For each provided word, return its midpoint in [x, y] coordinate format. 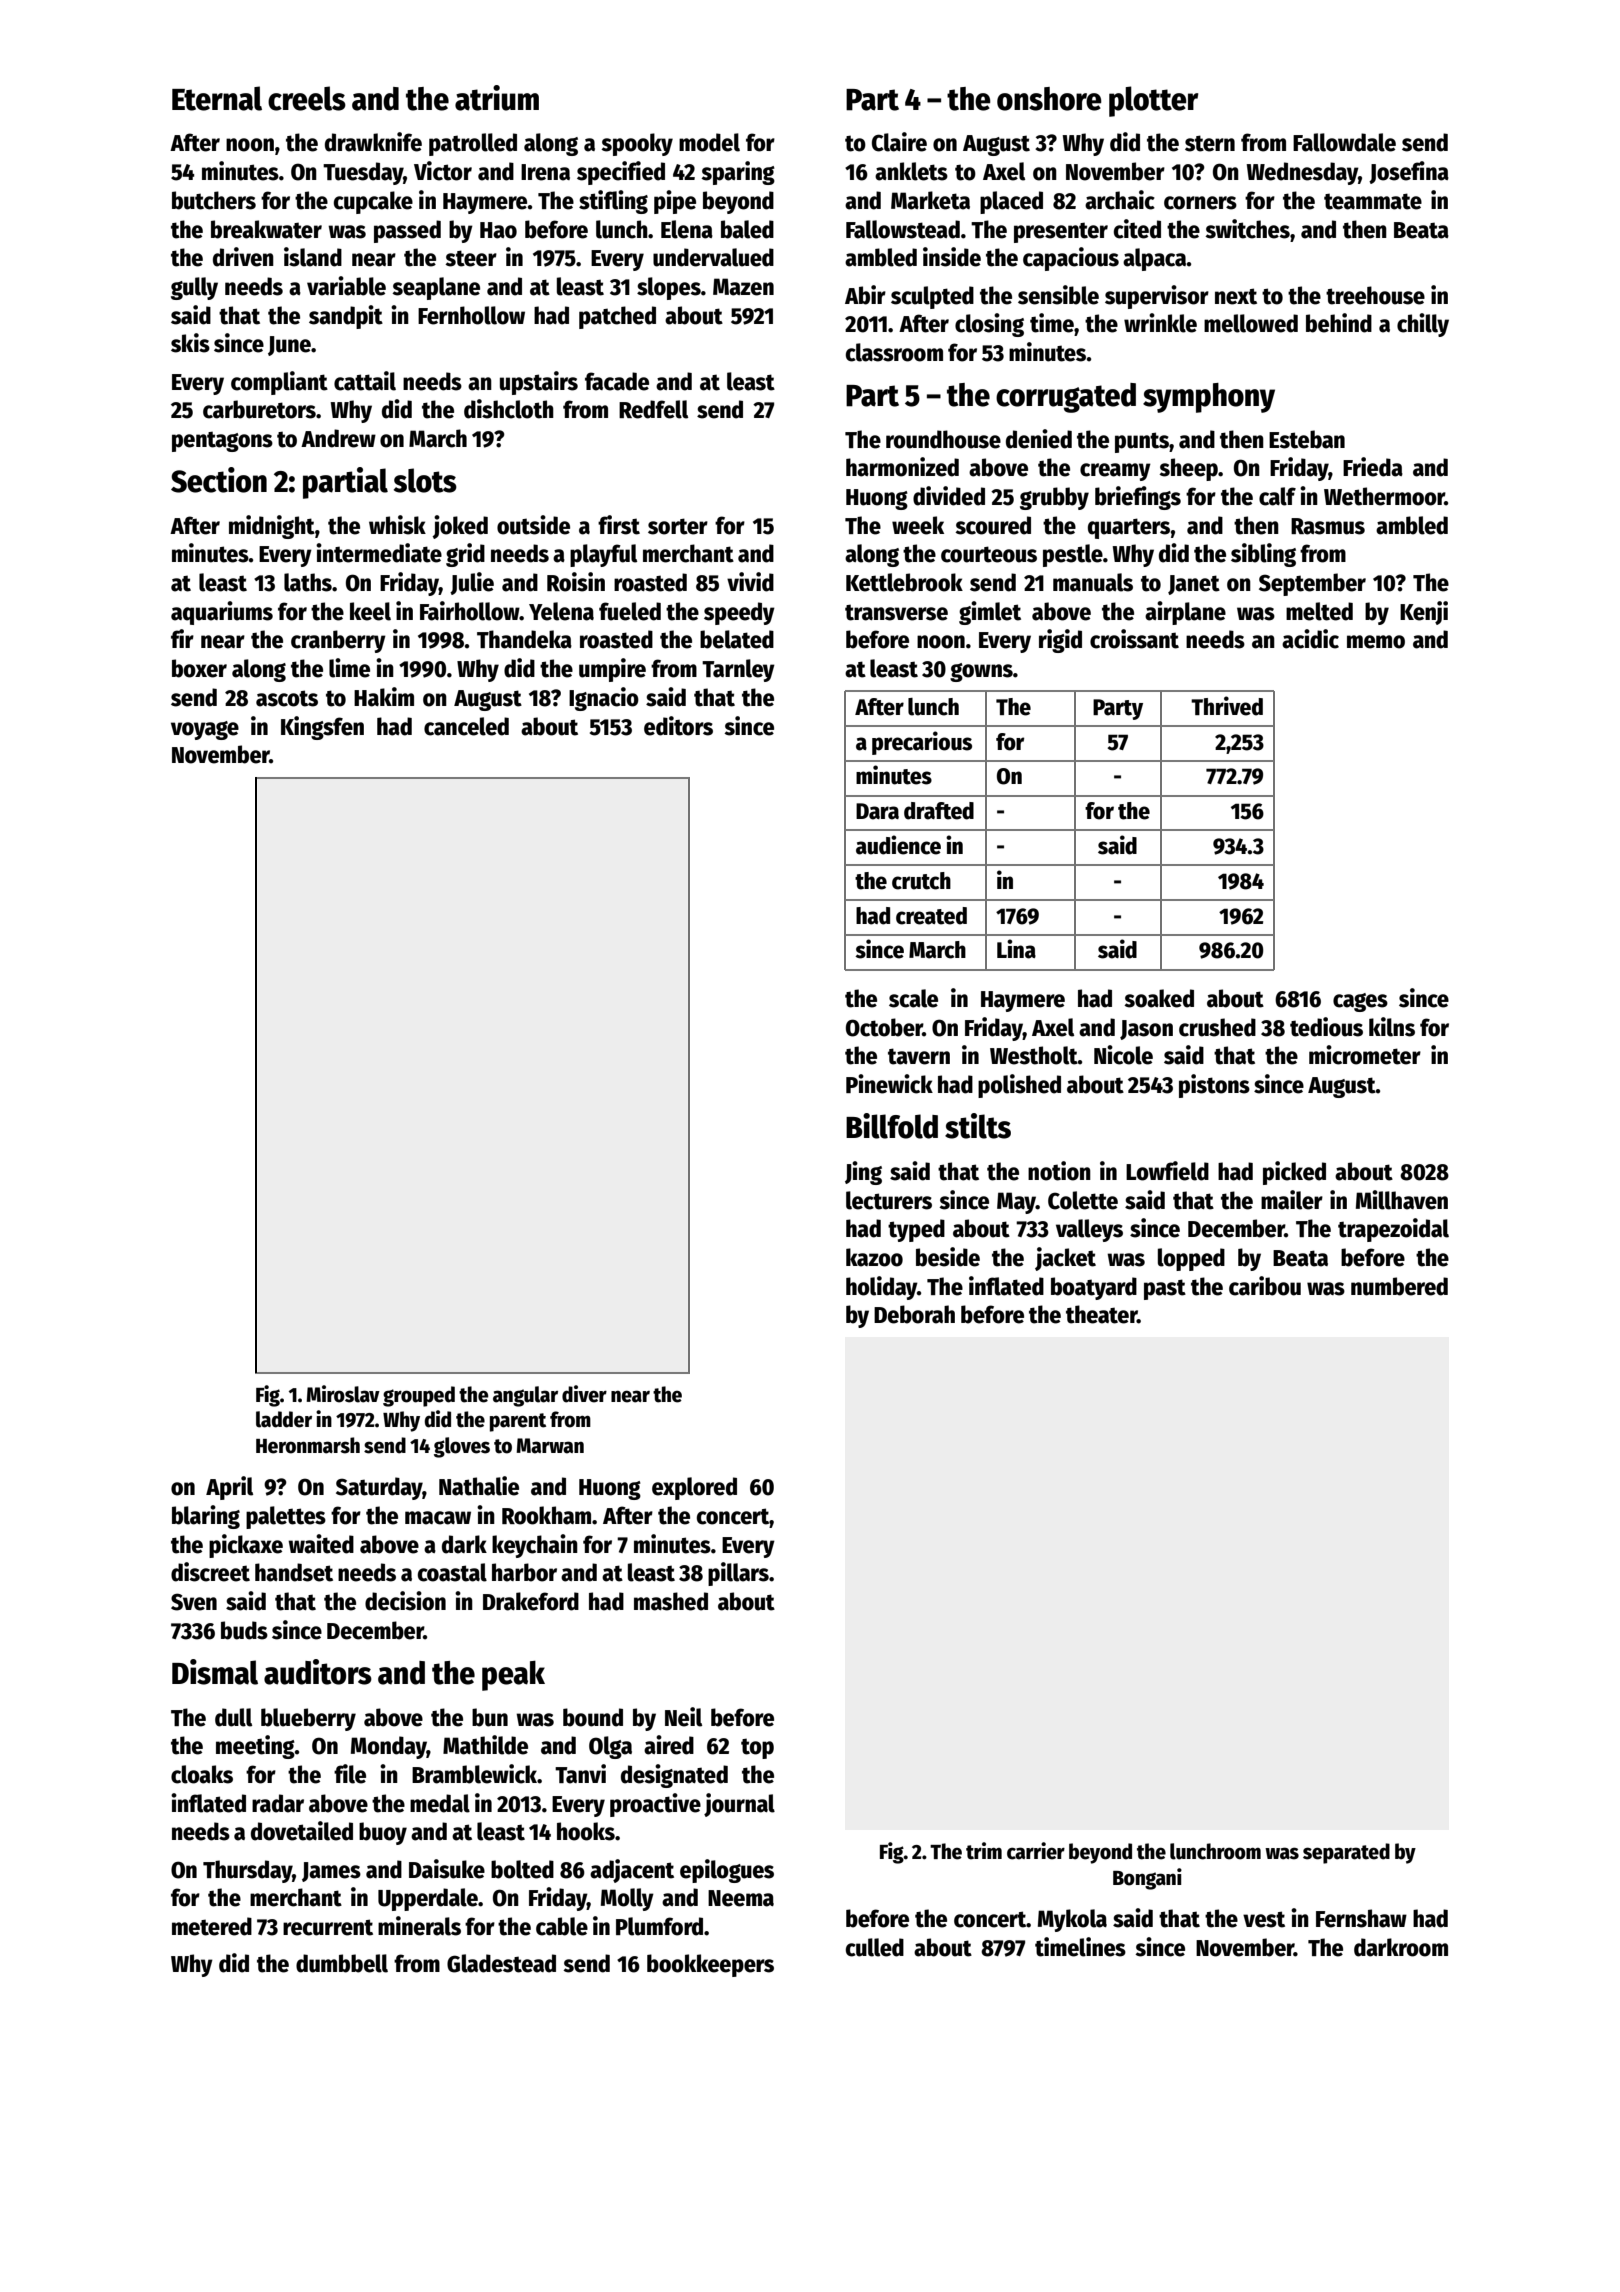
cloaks [202, 1774]
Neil [683, 1717]
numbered [1399, 1286]
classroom [894, 352]
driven [243, 257]
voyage [205, 730]
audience [898, 845]
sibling [1263, 555]
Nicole [1123, 1055]
